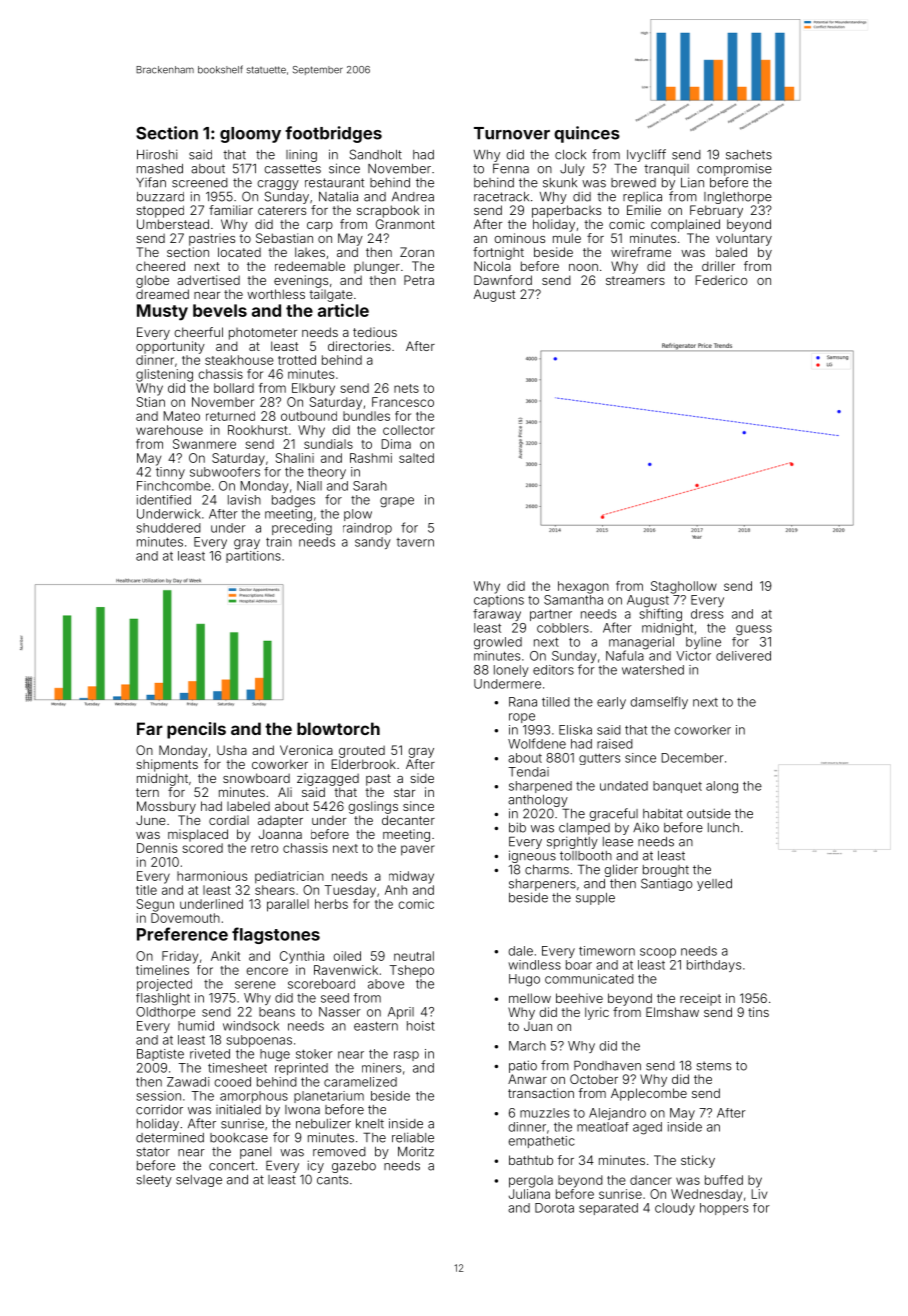 Image resolution: width=908 pixels, height=1316 pixels. What do you see at coordinates (714, 885) in the screenshot?
I see `yelled` at bounding box center [714, 885].
